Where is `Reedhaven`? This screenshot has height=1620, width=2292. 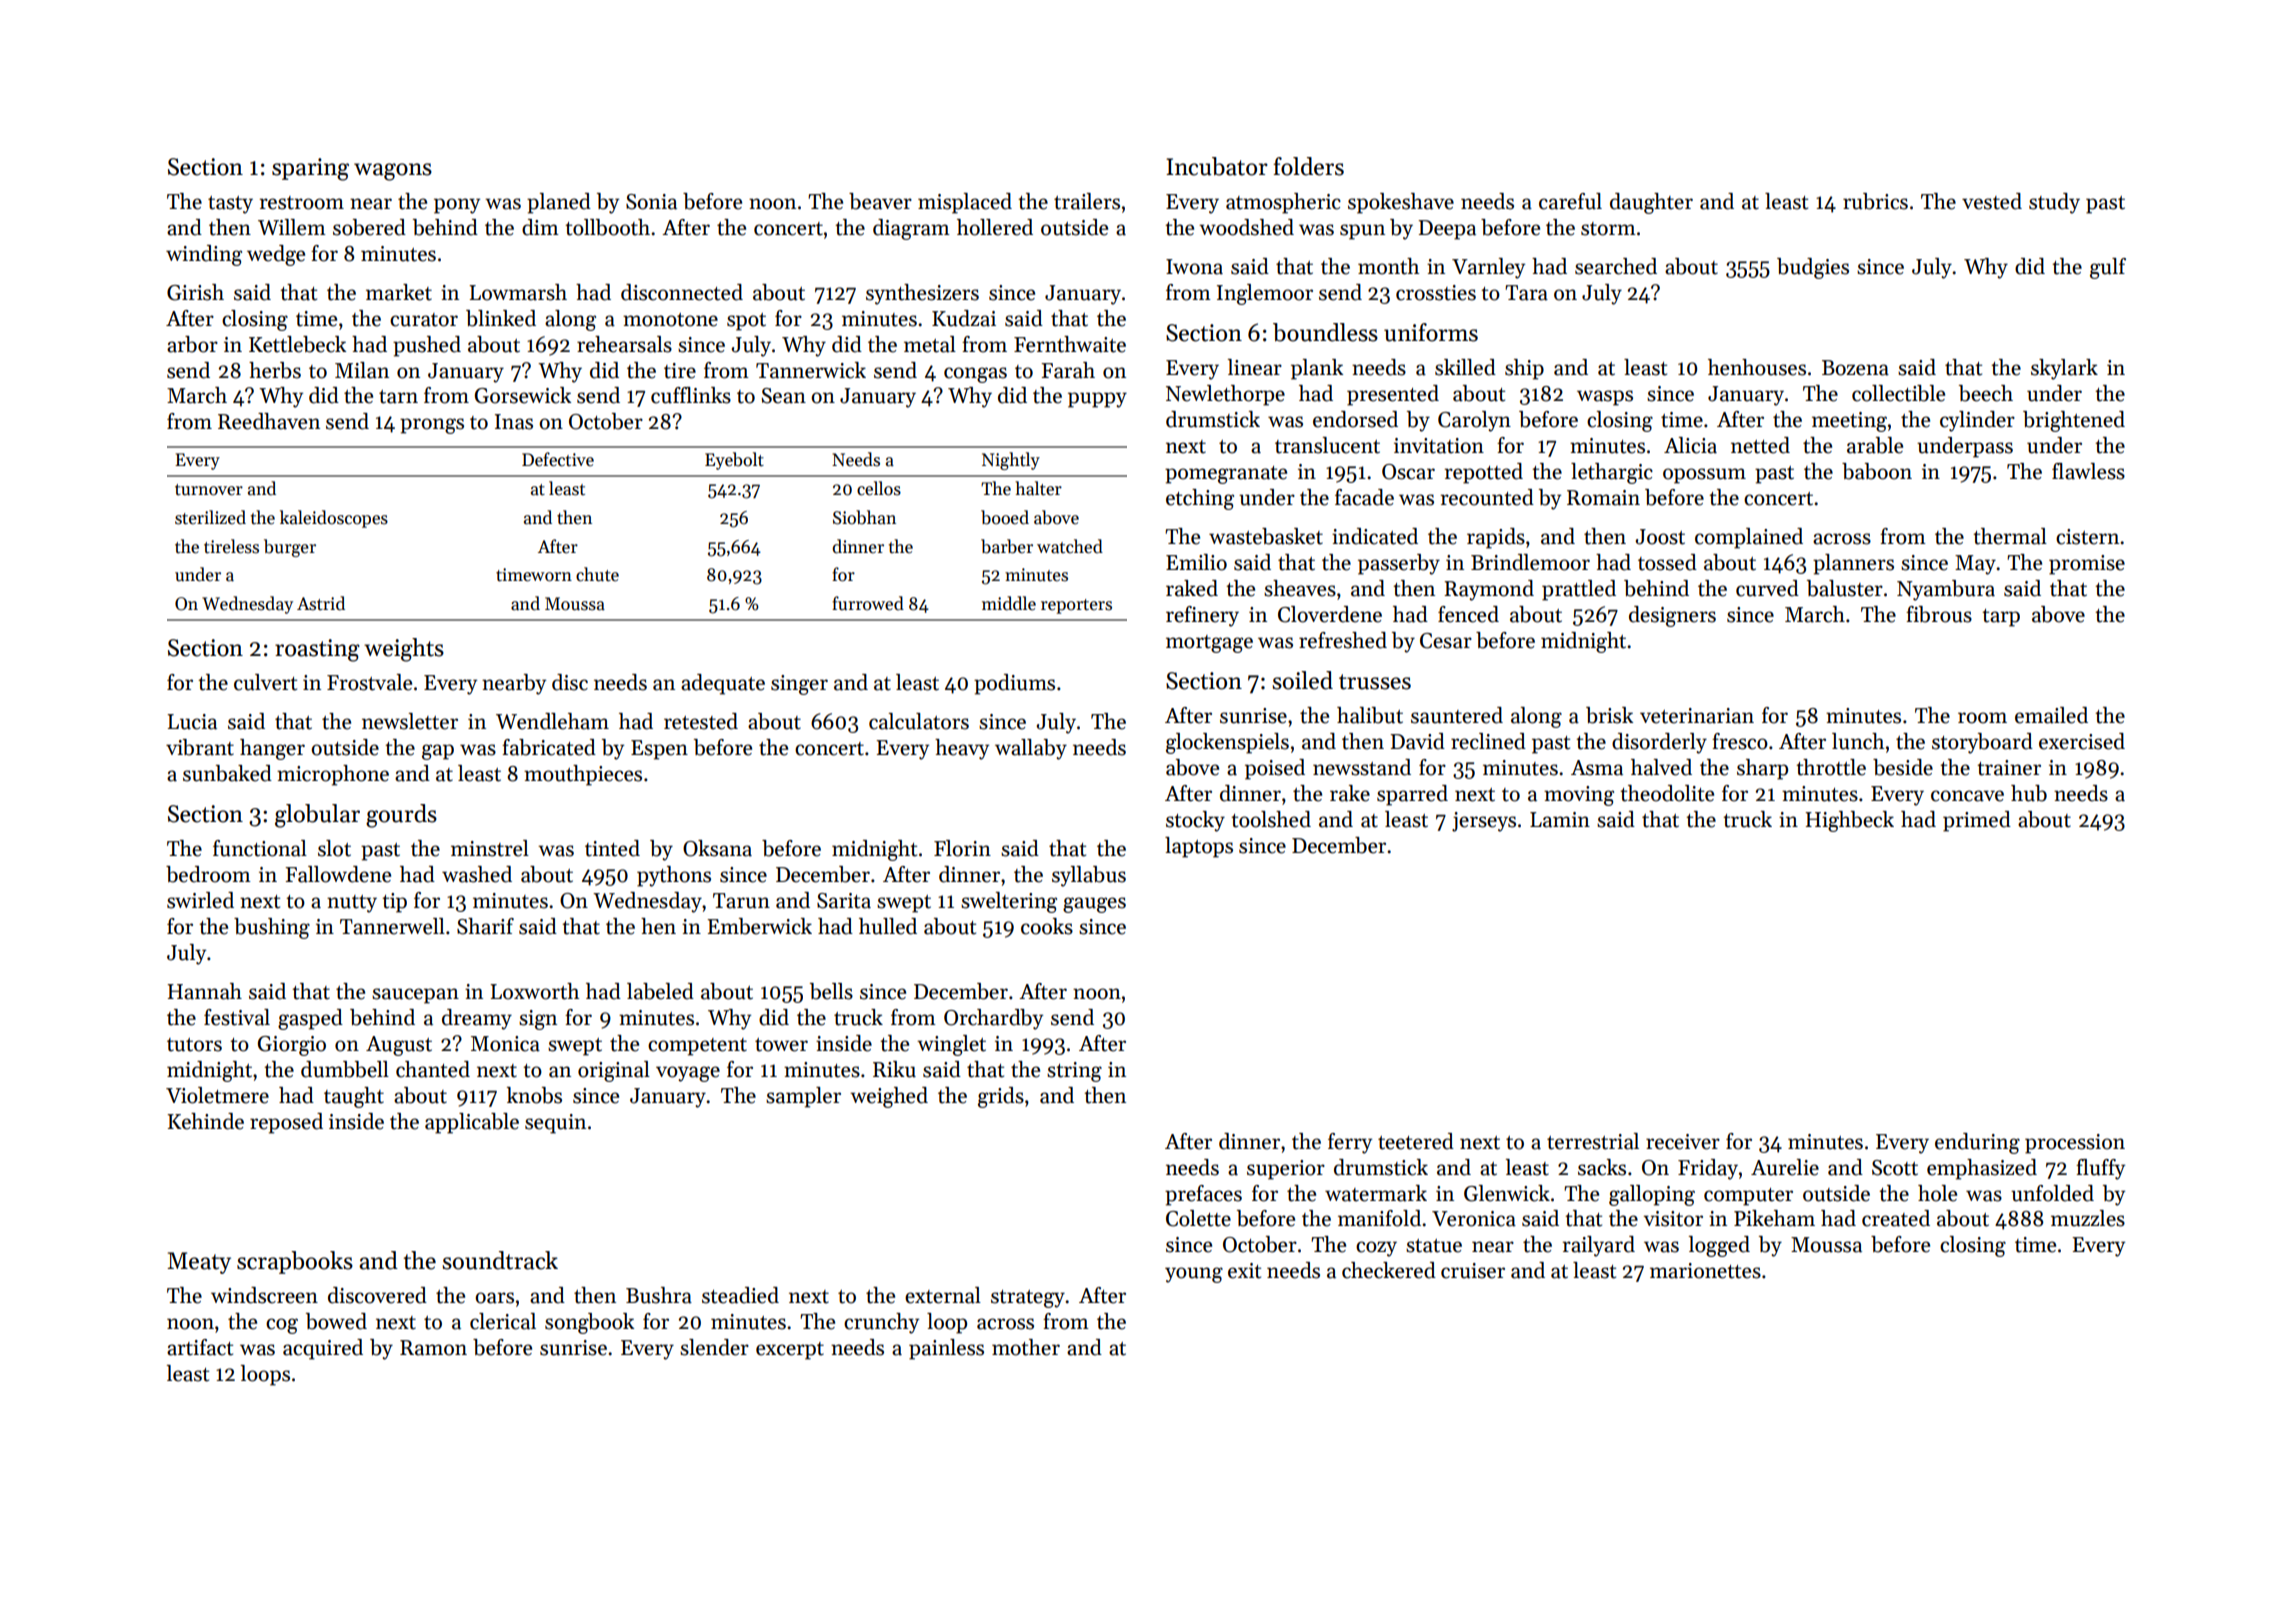
Reedhaven is located at coordinates (269, 421).
